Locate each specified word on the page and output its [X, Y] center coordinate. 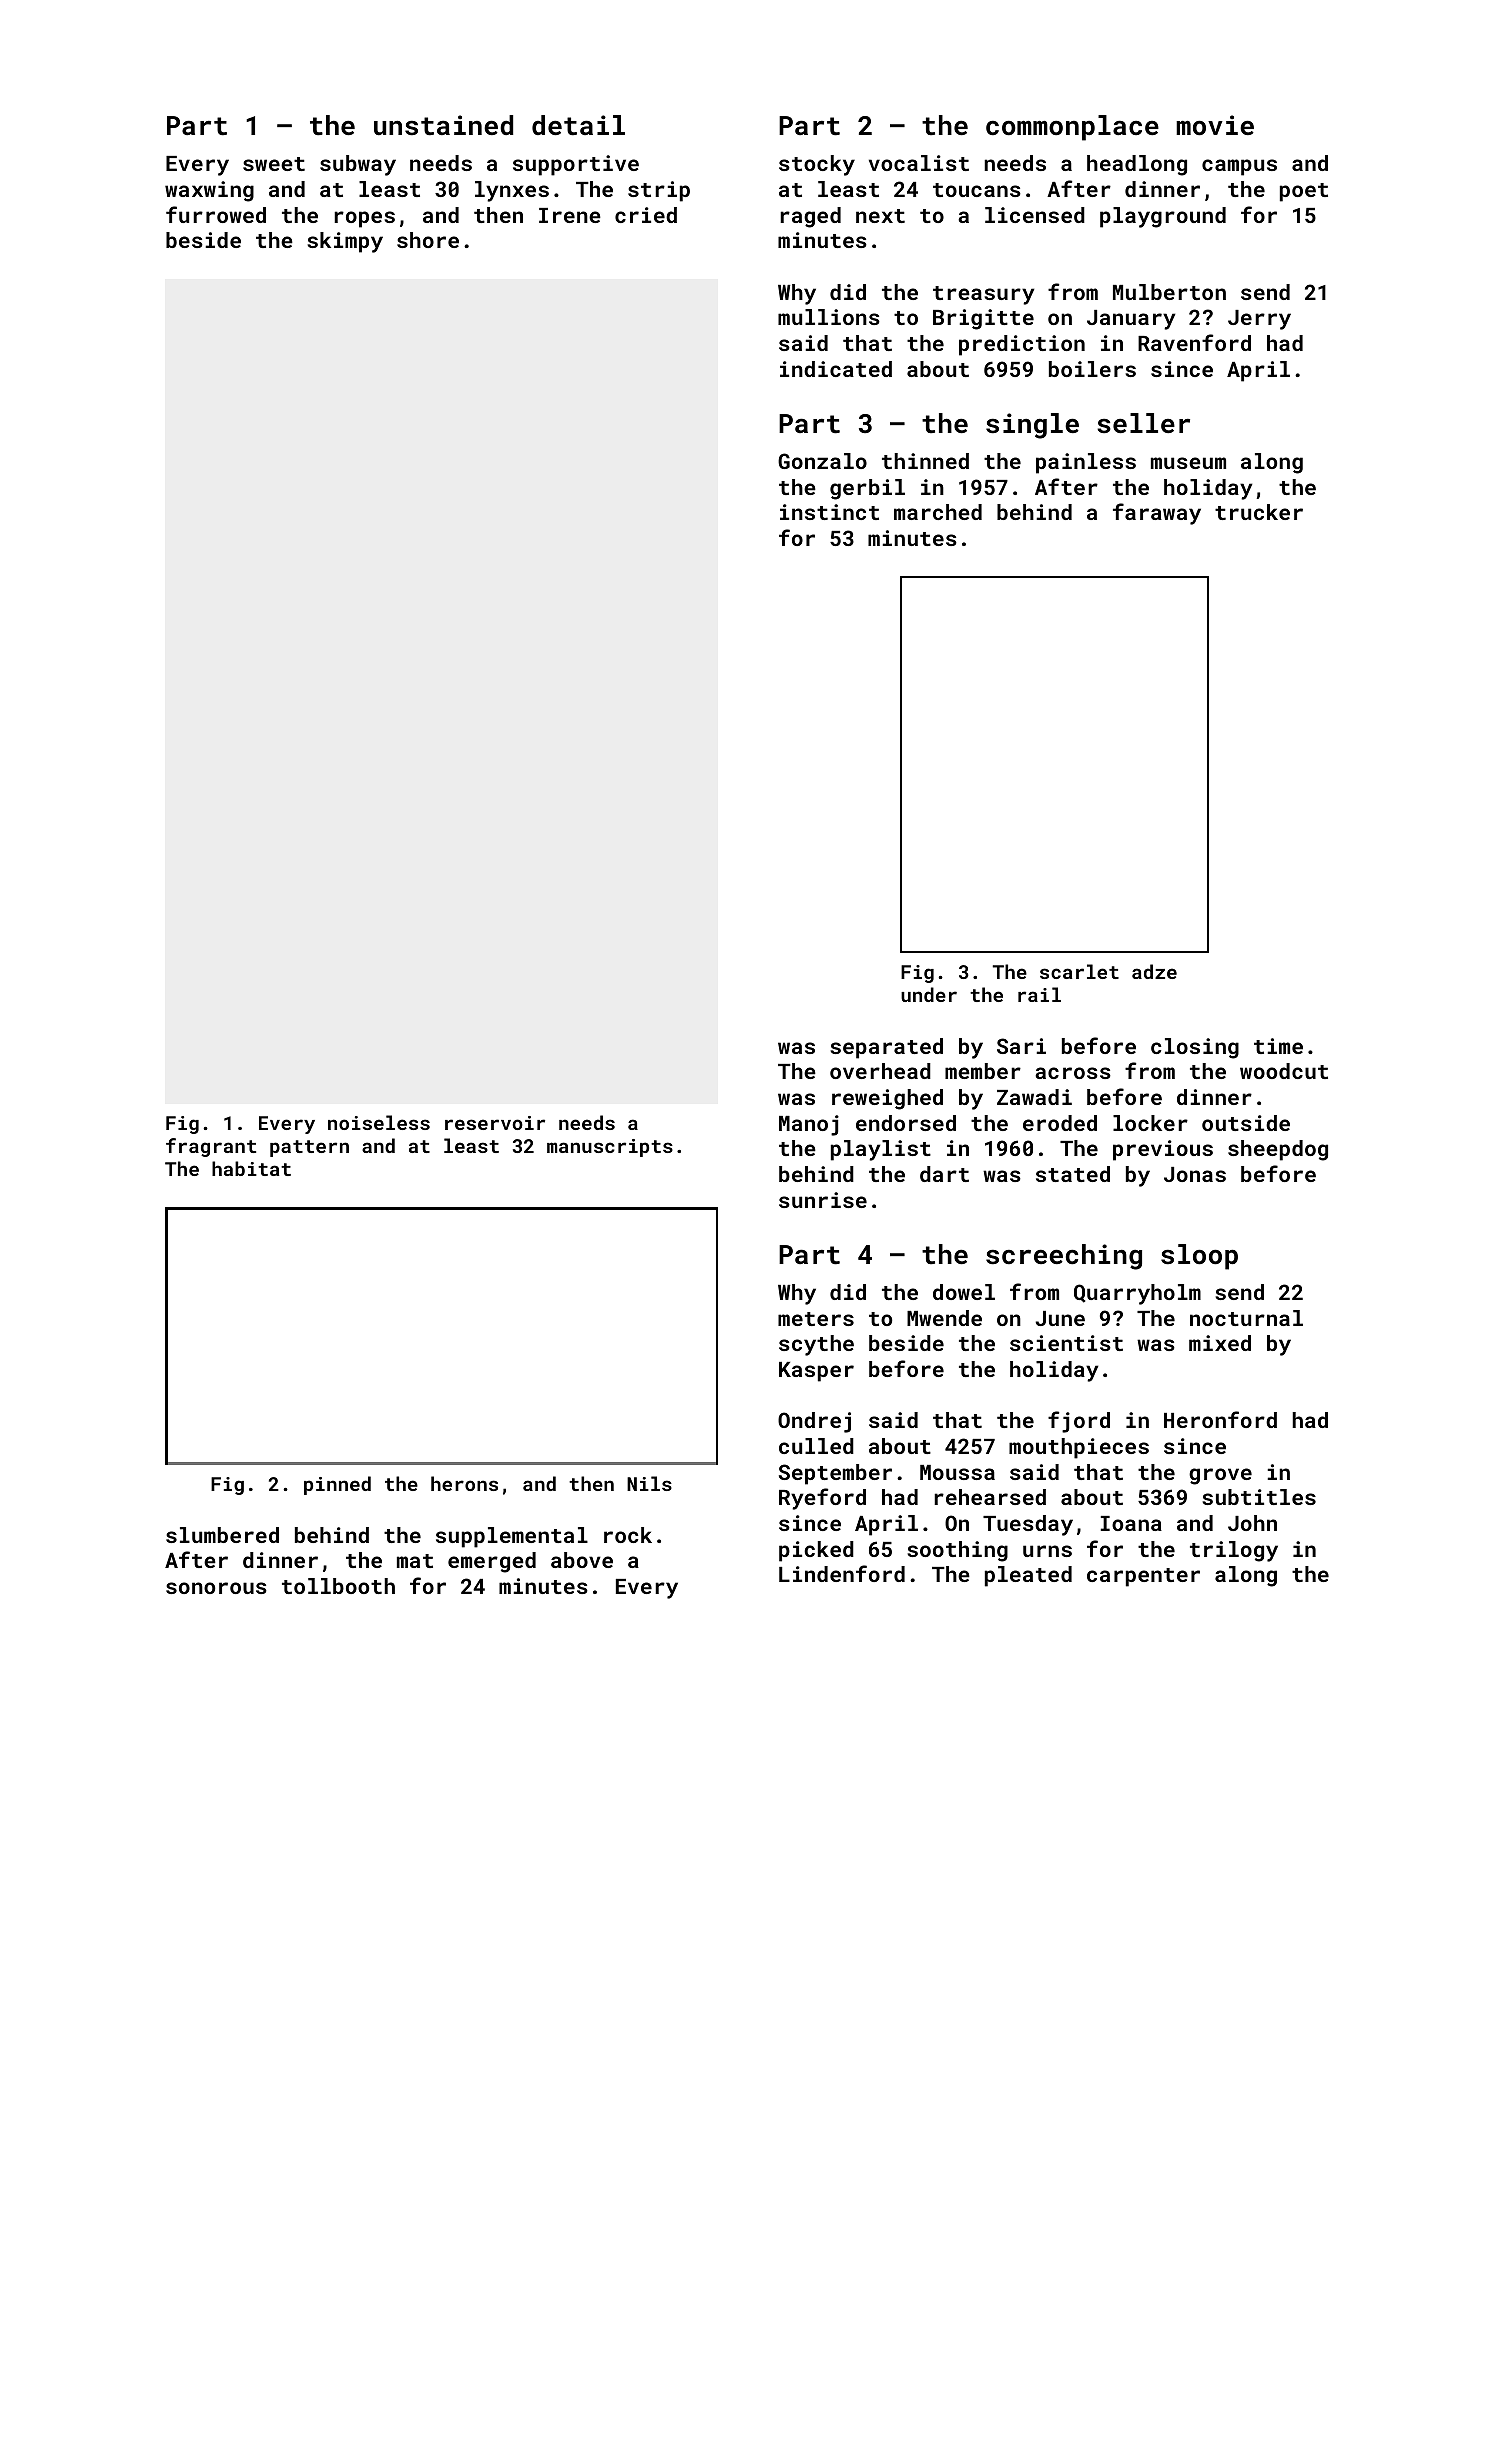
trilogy [1234, 1551]
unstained [443, 125]
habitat [251, 1168]
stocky [817, 165]
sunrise [823, 1200]
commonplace [1072, 128]
